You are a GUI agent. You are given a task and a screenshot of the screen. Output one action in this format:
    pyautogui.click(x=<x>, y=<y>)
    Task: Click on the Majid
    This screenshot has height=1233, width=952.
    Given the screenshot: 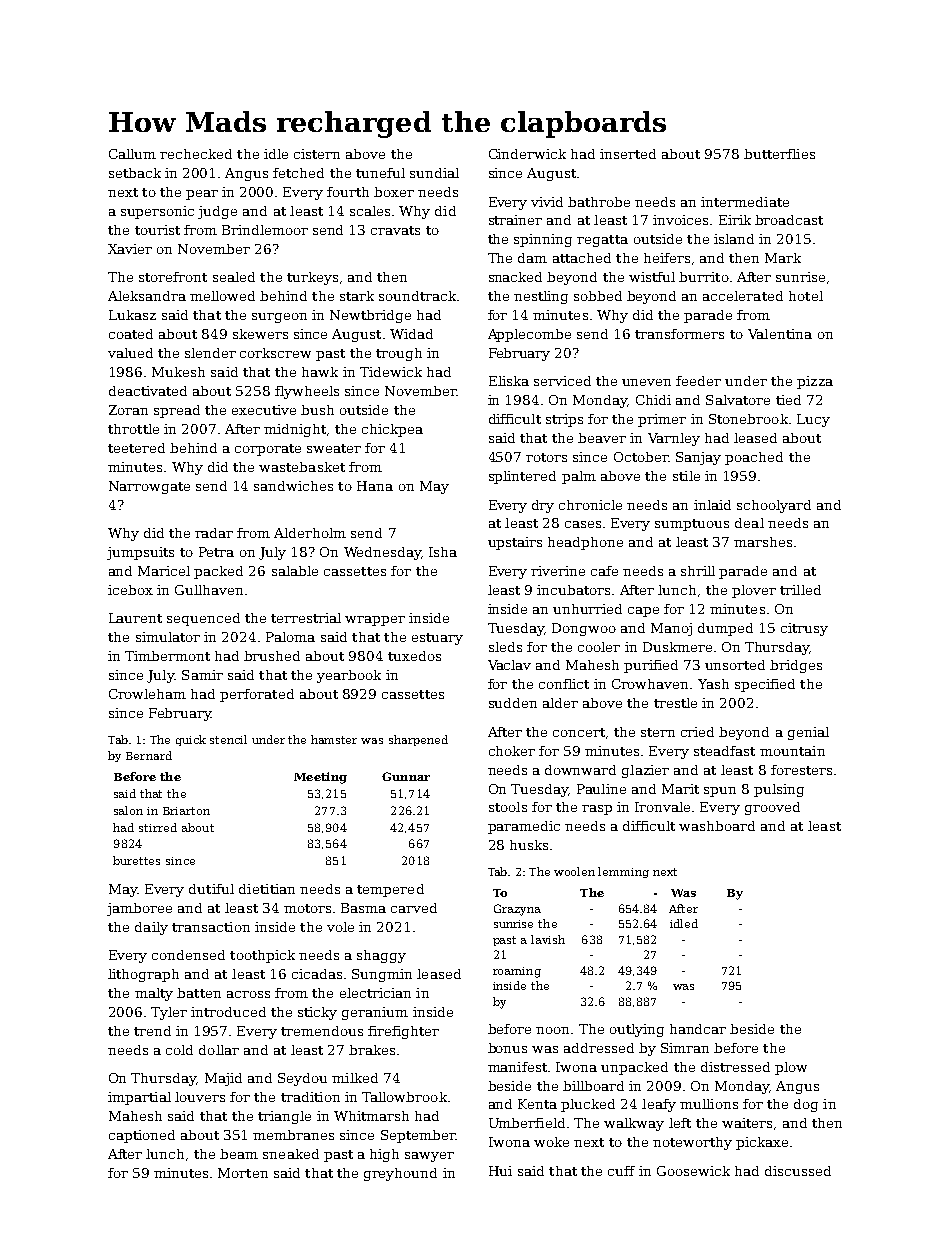 What is the action you would take?
    pyautogui.click(x=223, y=1079)
